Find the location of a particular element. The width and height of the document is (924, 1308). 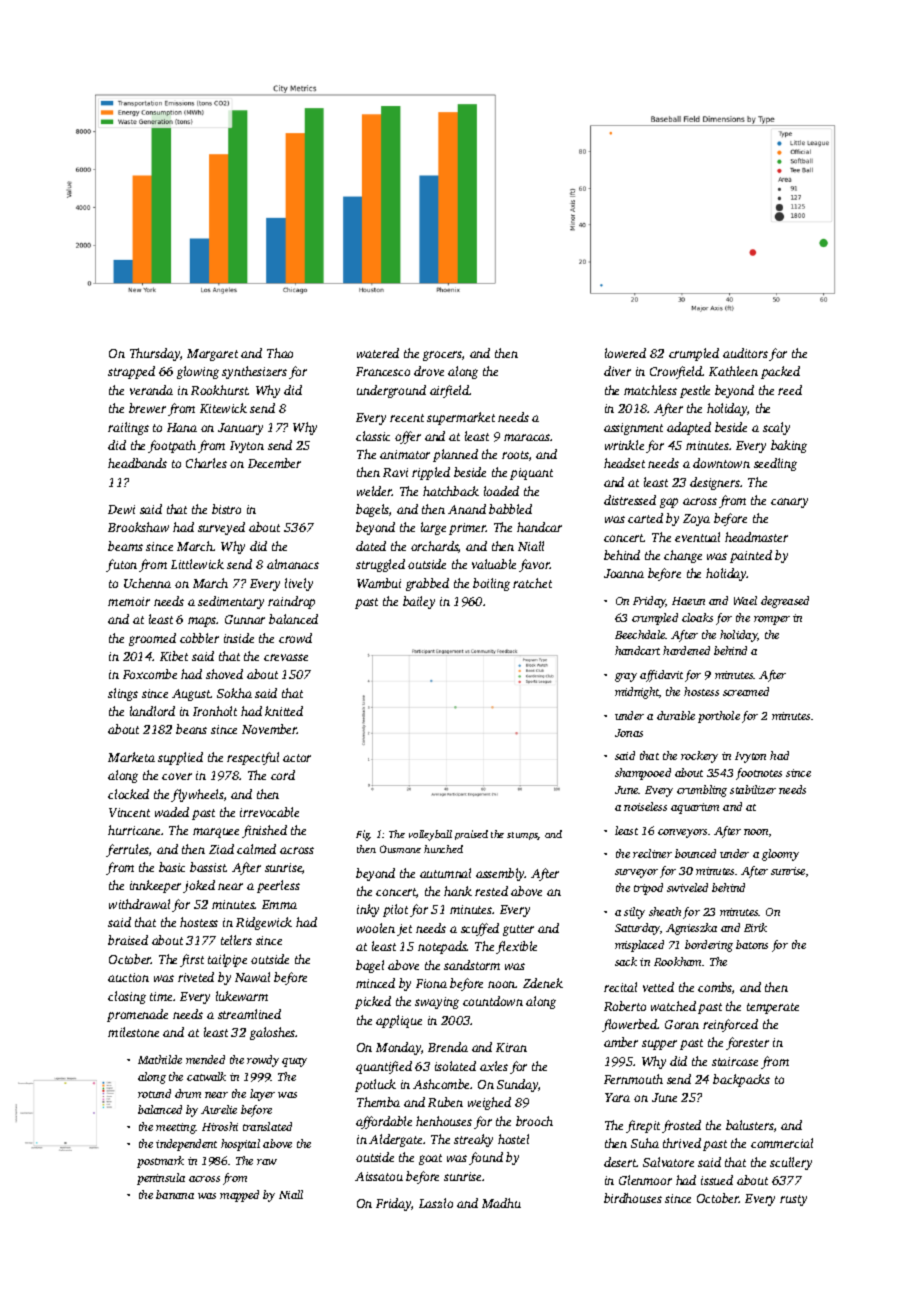

degreased is located at coordinates (785, 602).
